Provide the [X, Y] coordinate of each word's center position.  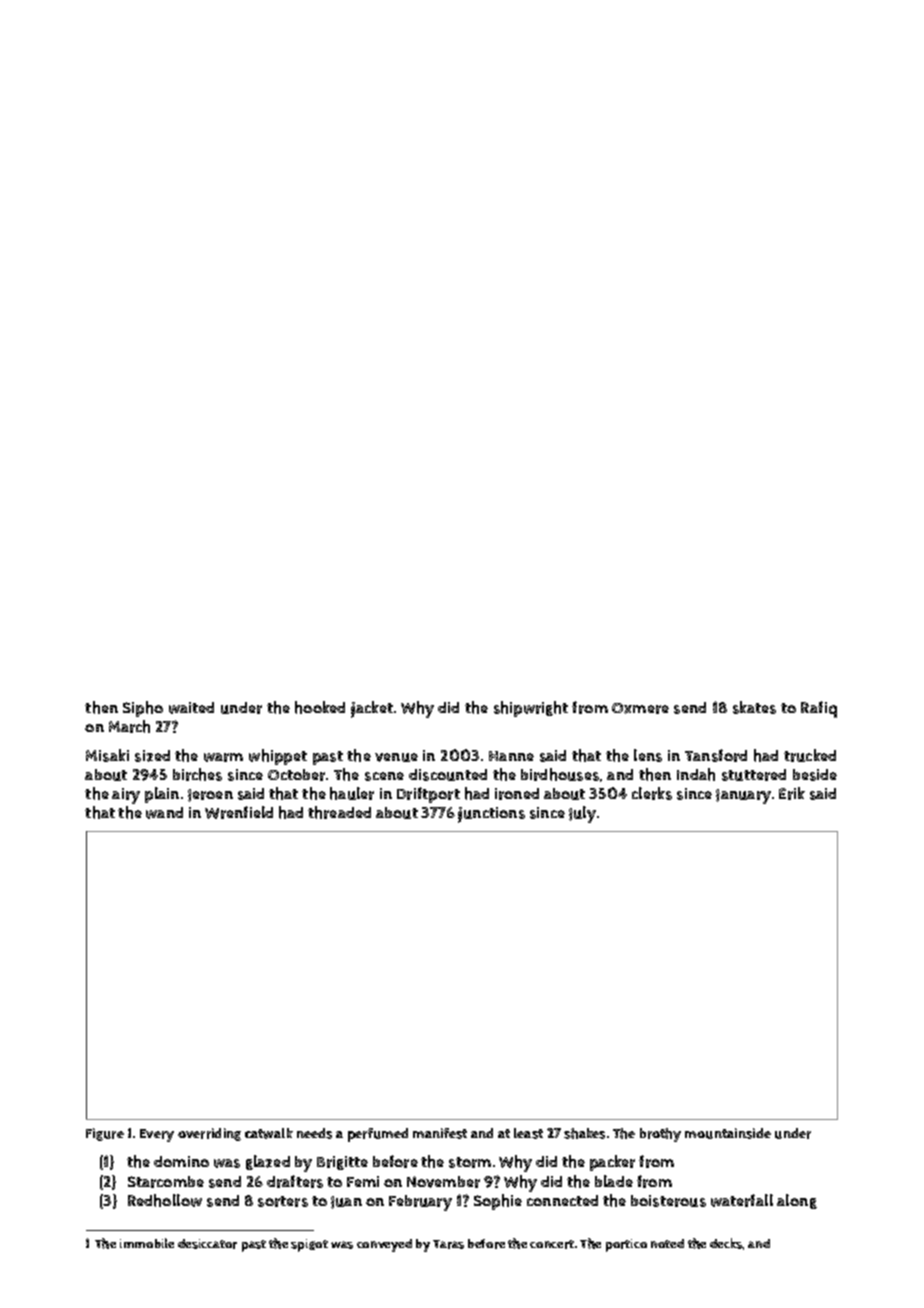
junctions [491, 815]
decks [726, 1243]
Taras [448, 1244]
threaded [339, 812]
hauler [352, 793]
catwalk [269, 1133]
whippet [278, 757]
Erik [792, 793]
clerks [652, 793]
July [582, 814]
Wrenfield [239, 812]
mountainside [728, 1133]
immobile [147, 1243]
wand [164, 813]
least [528, 1133]
